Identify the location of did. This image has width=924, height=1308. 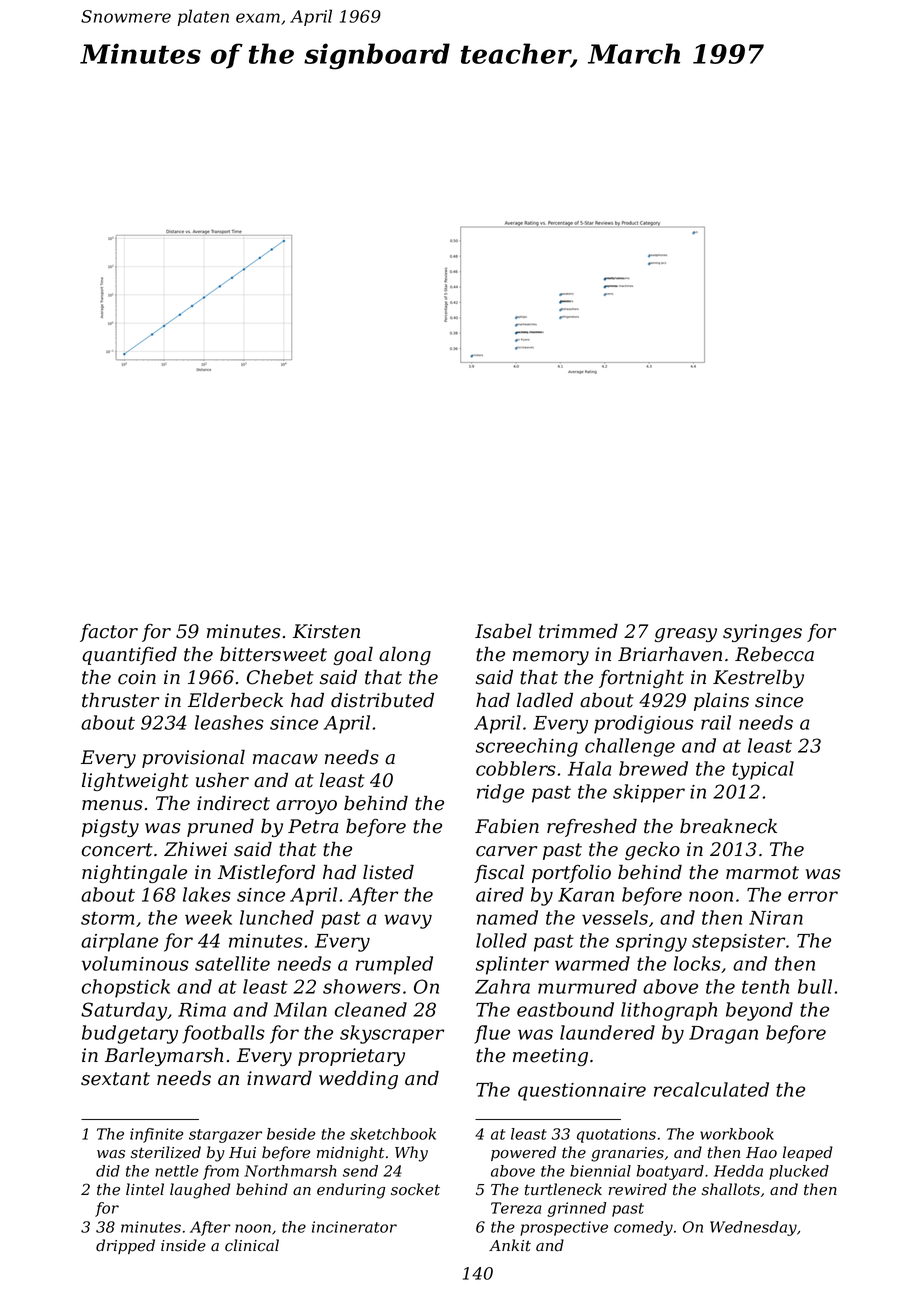
(108, 1171).
